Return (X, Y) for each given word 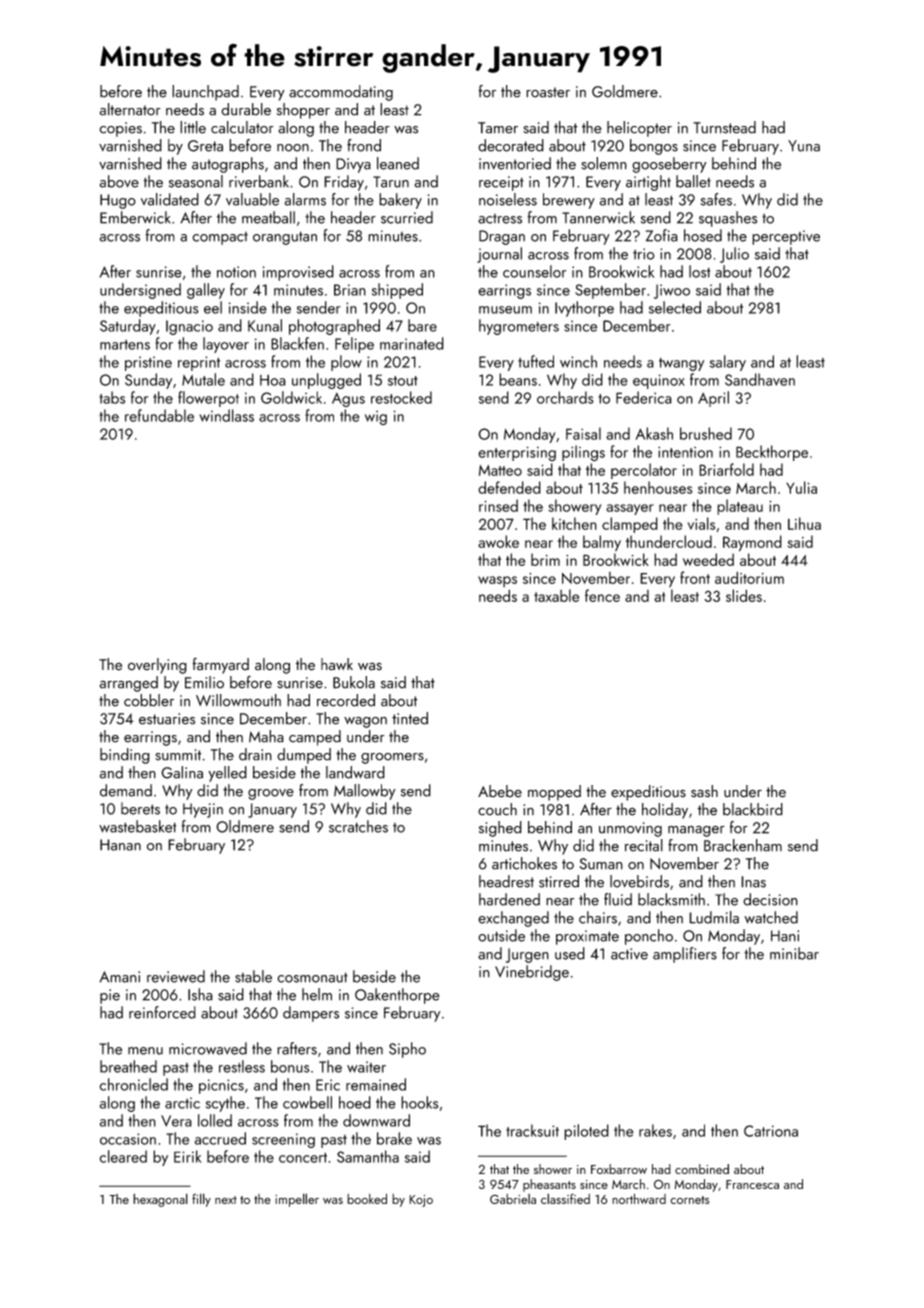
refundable (159, 415)
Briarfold (726, 469)
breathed (128, 1066)
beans (518, 379)
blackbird (753, 809)
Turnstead (724, 127)
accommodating (341, 93)
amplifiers (685, 955)
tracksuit (532, 1130)
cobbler (149, 700)
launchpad (205, 93)
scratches (358, 826)
